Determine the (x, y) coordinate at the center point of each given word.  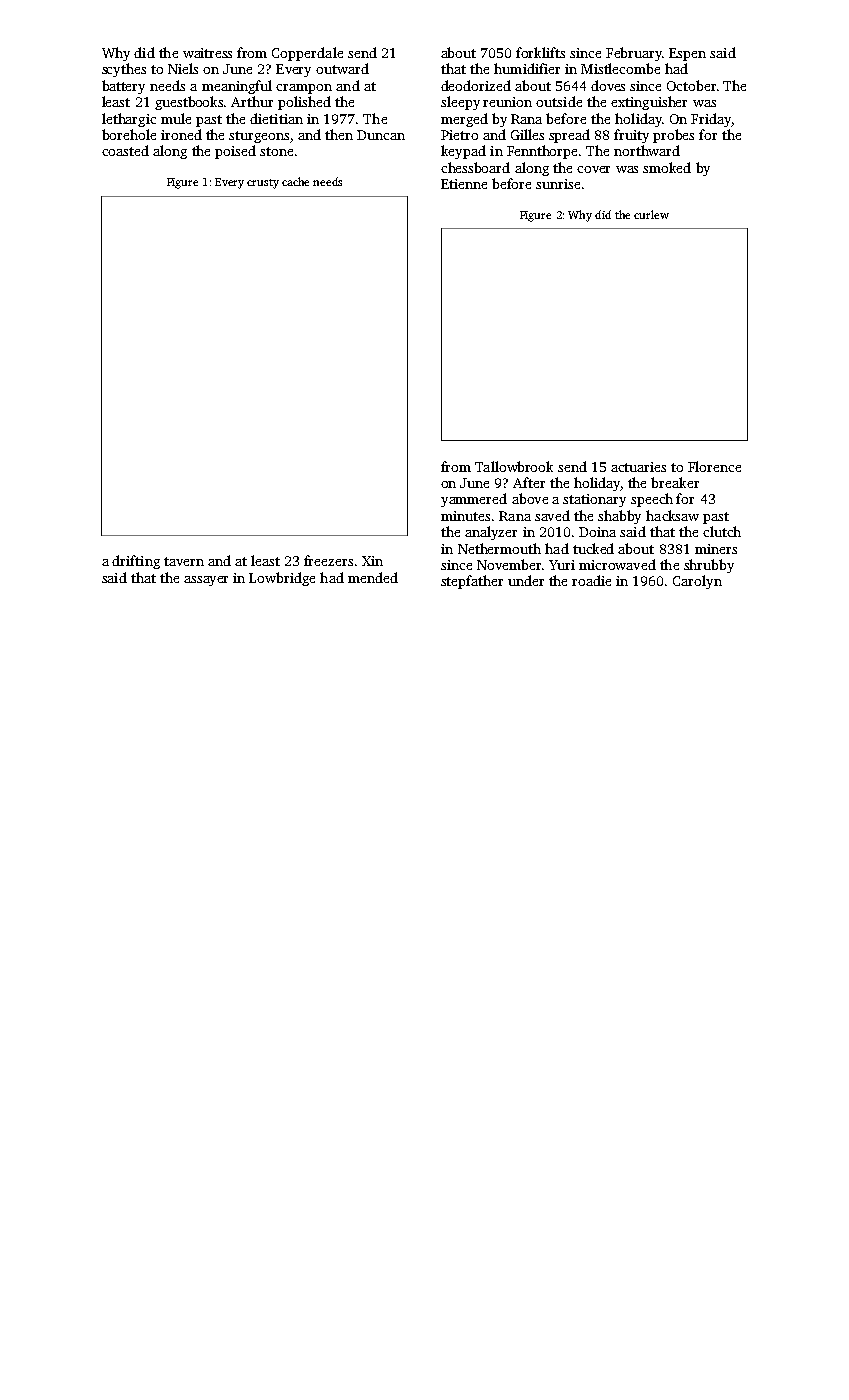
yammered (474, 500)
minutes (465, 516)
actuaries (638, 467)
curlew (651, 214)
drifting (136, 562)
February (634, 54)
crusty (263, 184)
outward (342, 68)
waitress (207, 53)
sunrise (558, 184)
